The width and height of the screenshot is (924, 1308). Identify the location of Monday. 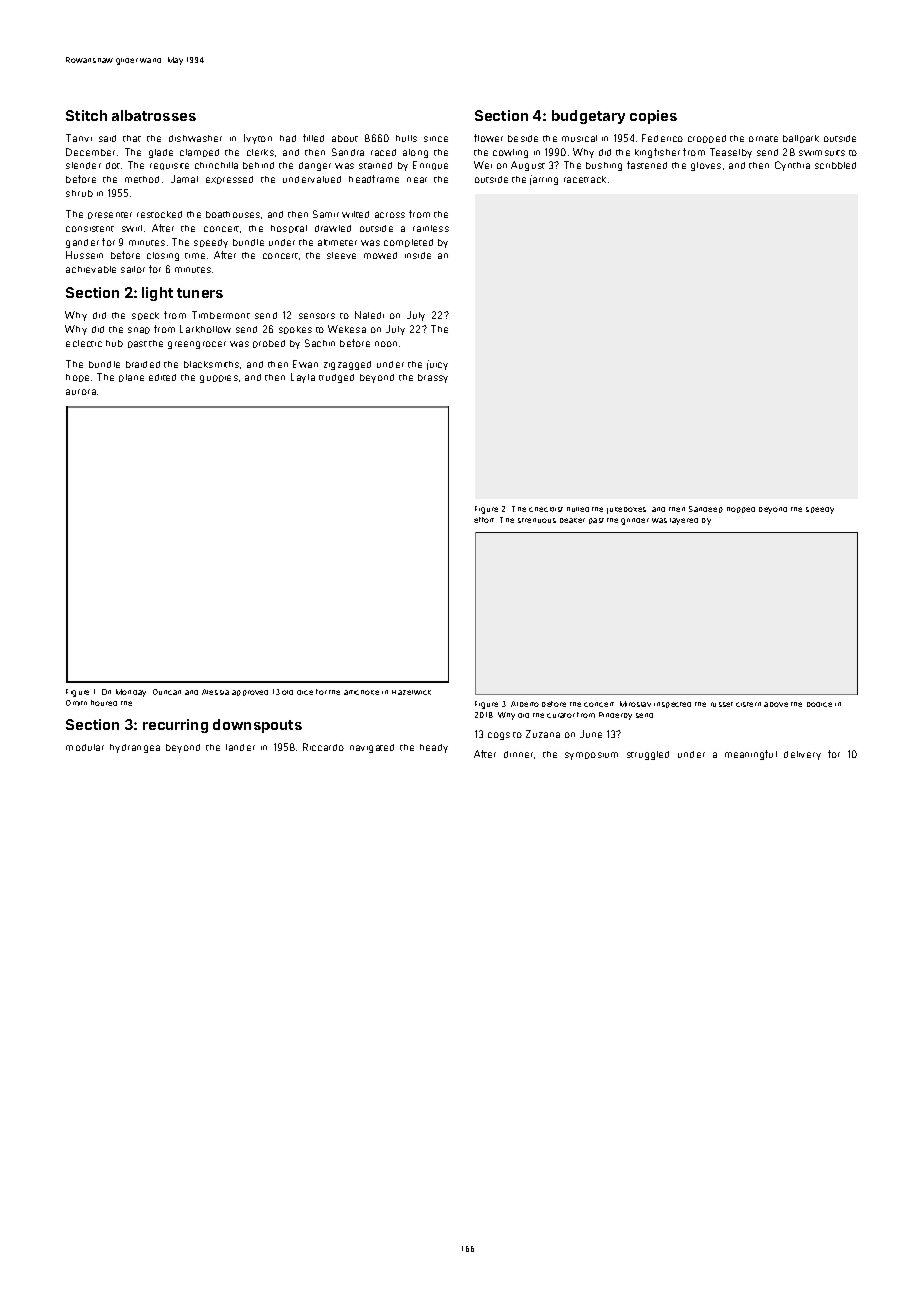
(131, 693).
